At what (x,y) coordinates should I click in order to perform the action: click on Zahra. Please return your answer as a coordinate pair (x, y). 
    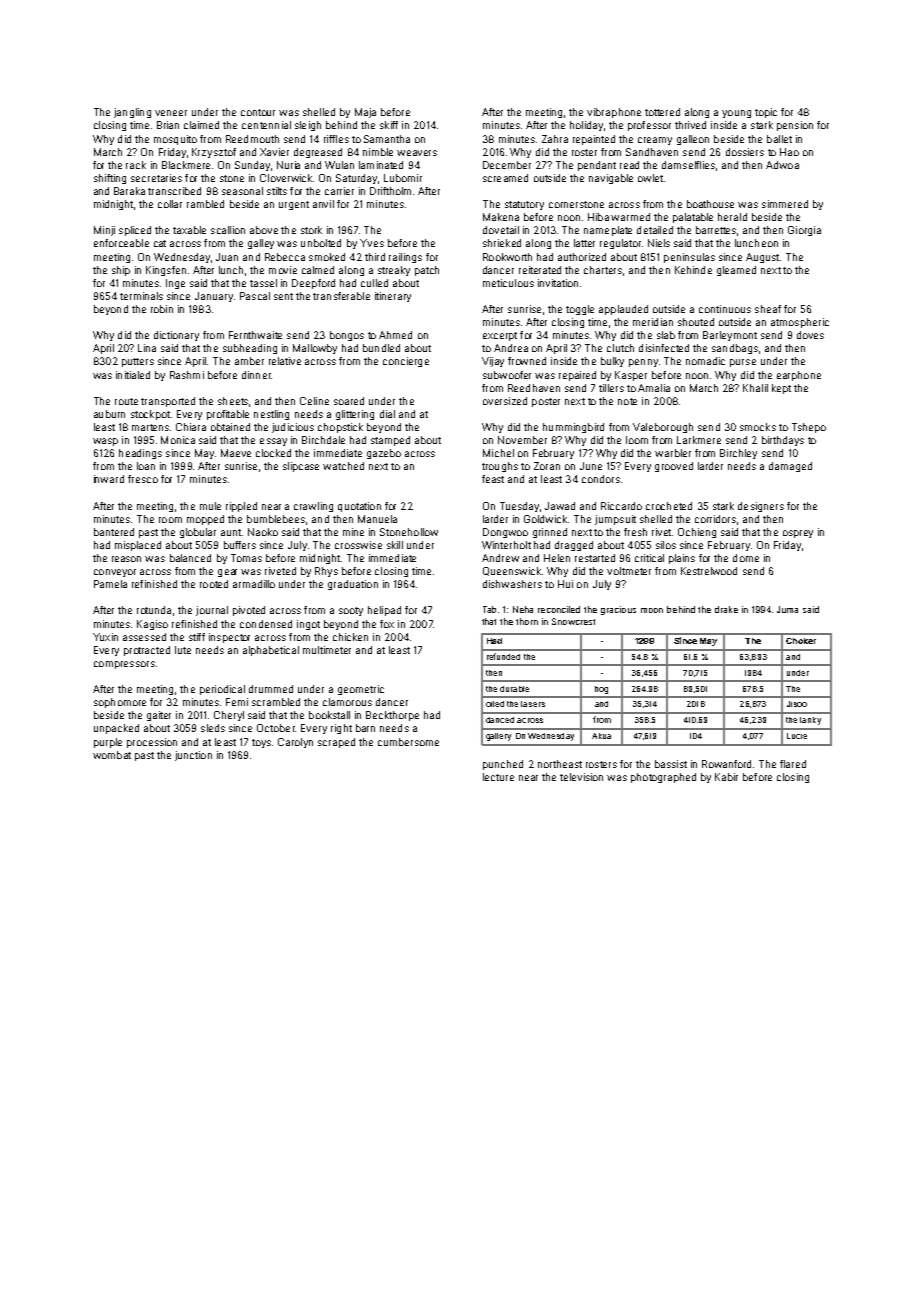
    Looking at the image, I should click on (555, 139).
